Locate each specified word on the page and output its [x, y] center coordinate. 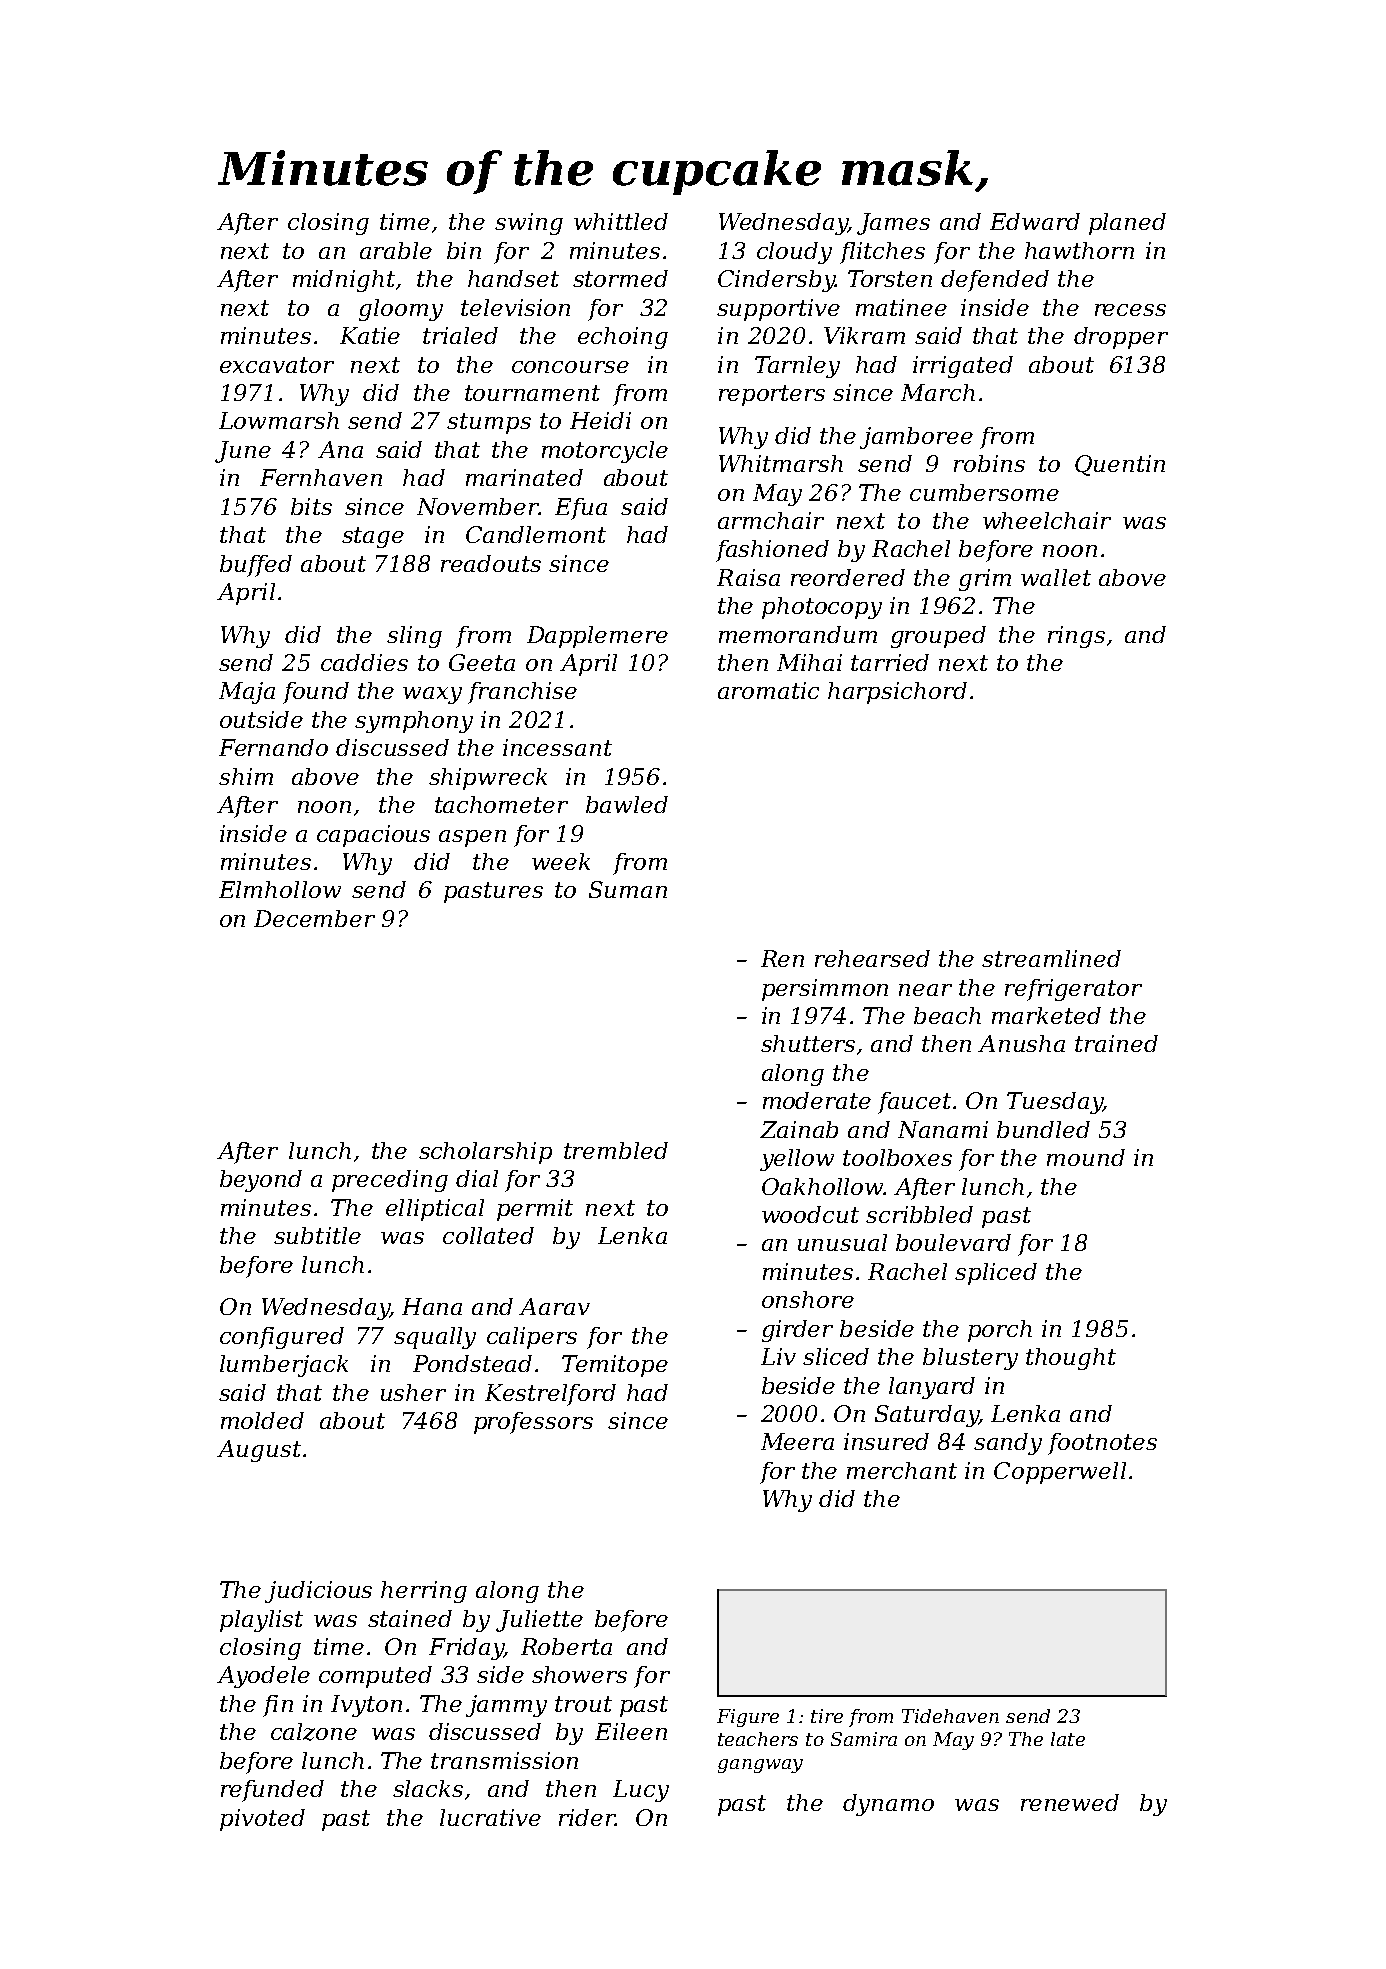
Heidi [600, 420]
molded [262, 1420]
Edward [1035, 221]
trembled [616, 1150]
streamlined [1051, 958]
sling [414, 637]
